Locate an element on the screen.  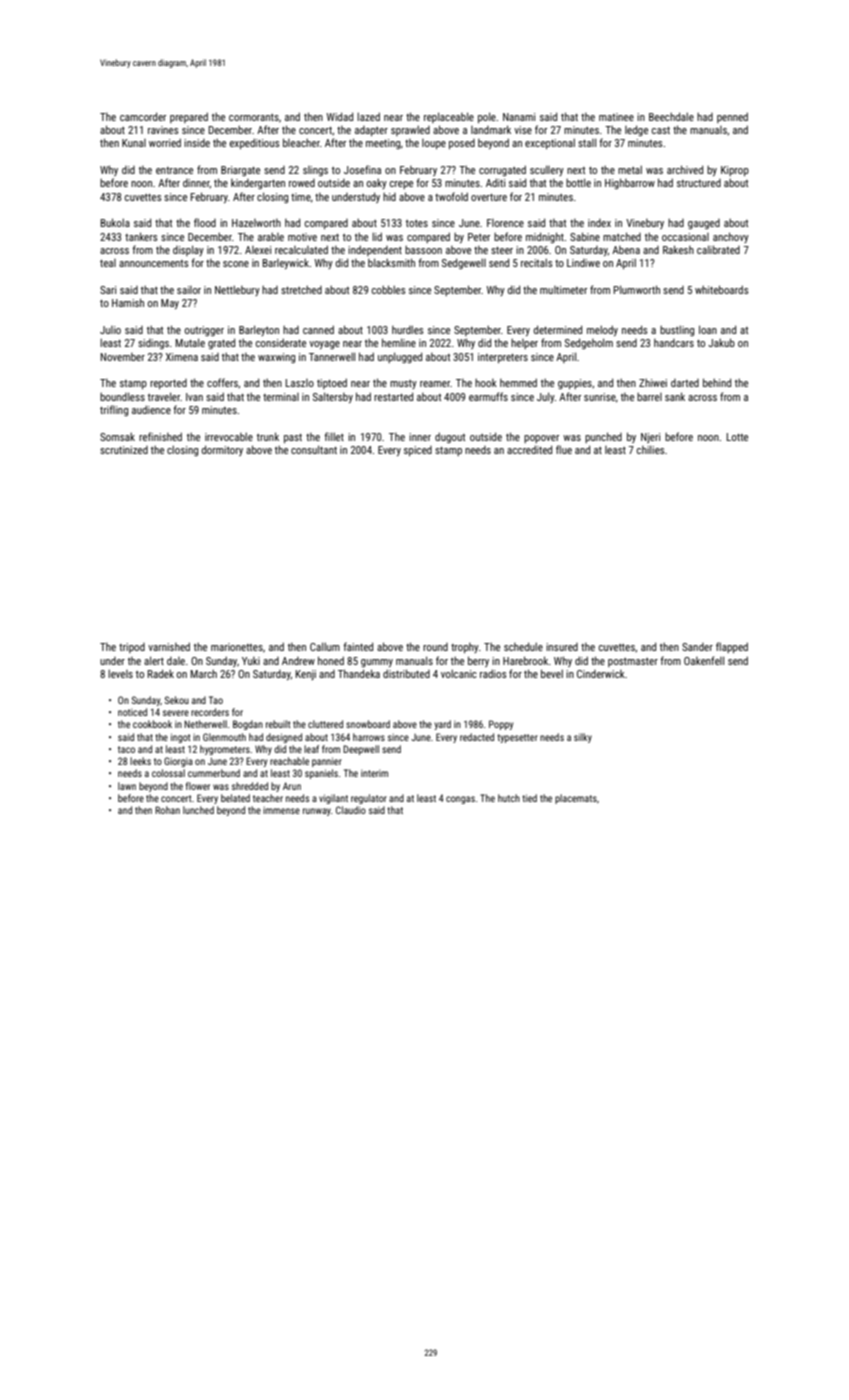
landmark is located at coordinates (491, 129).
